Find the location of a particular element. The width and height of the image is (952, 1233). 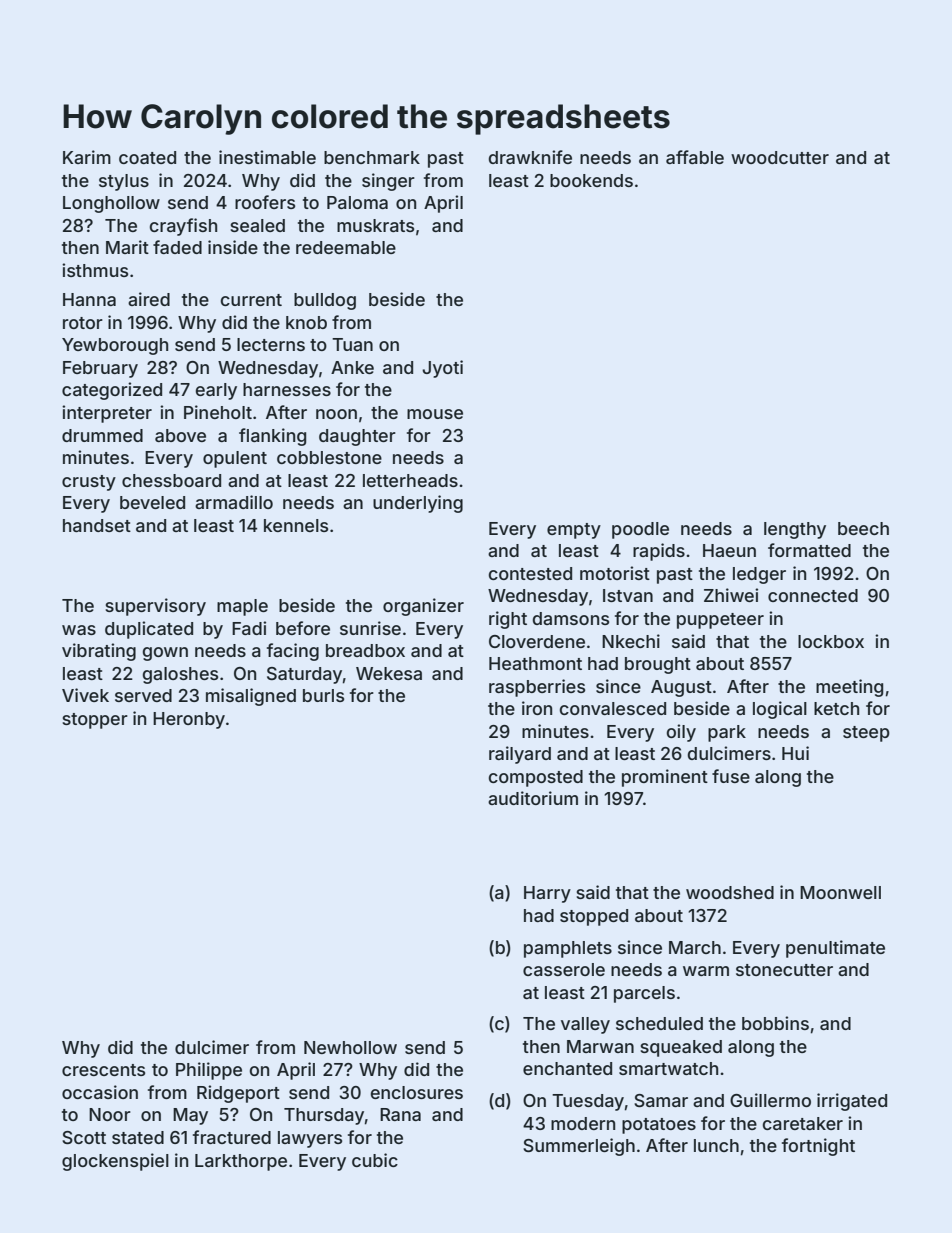

misaligned is located at coordinates (251, 697).
